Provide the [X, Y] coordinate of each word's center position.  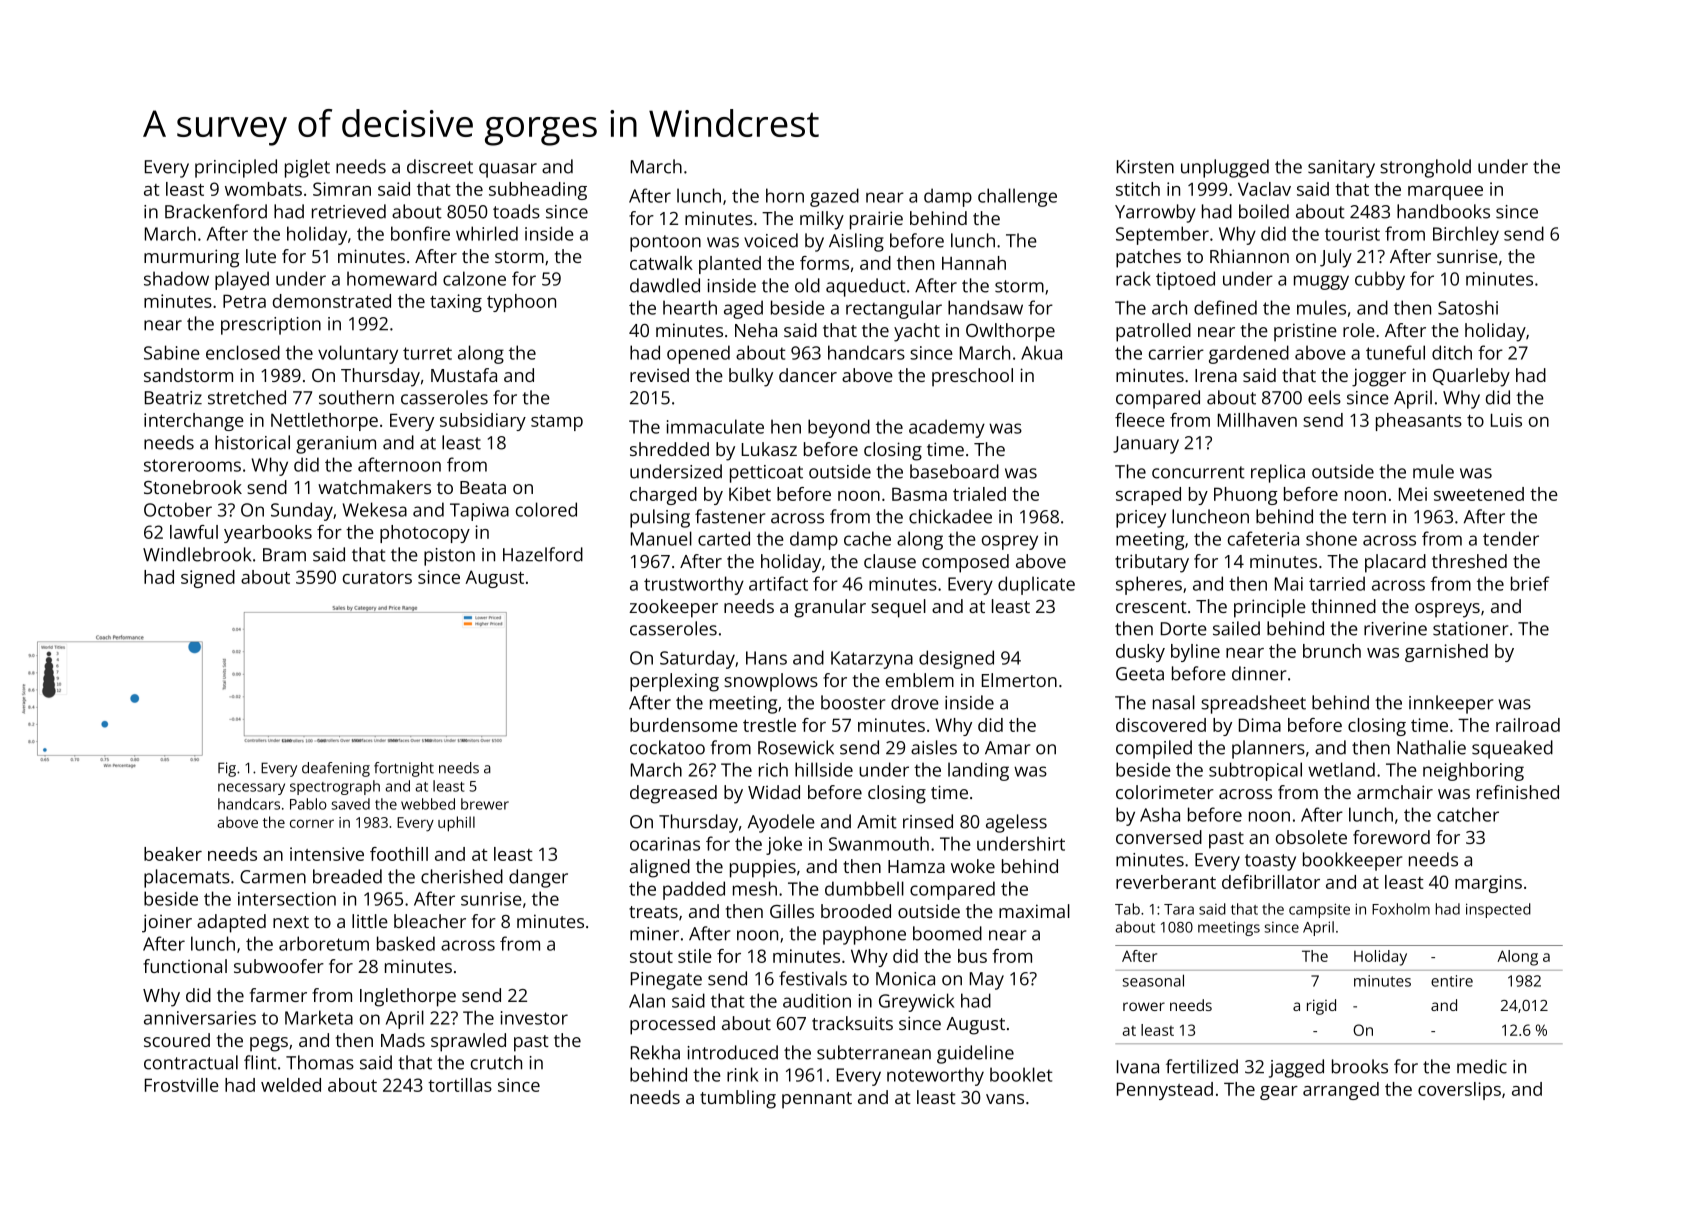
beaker [173, 854]
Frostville [182, 1085]
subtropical [1255, 771]
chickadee [950, 516]
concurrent [1198, 472]
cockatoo [667, 747]
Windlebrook [197, 554]
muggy [1321, 282]
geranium [336, 445]
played [242, 280]
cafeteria [1263, 538]
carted [724, 538]
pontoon [665, 243]
